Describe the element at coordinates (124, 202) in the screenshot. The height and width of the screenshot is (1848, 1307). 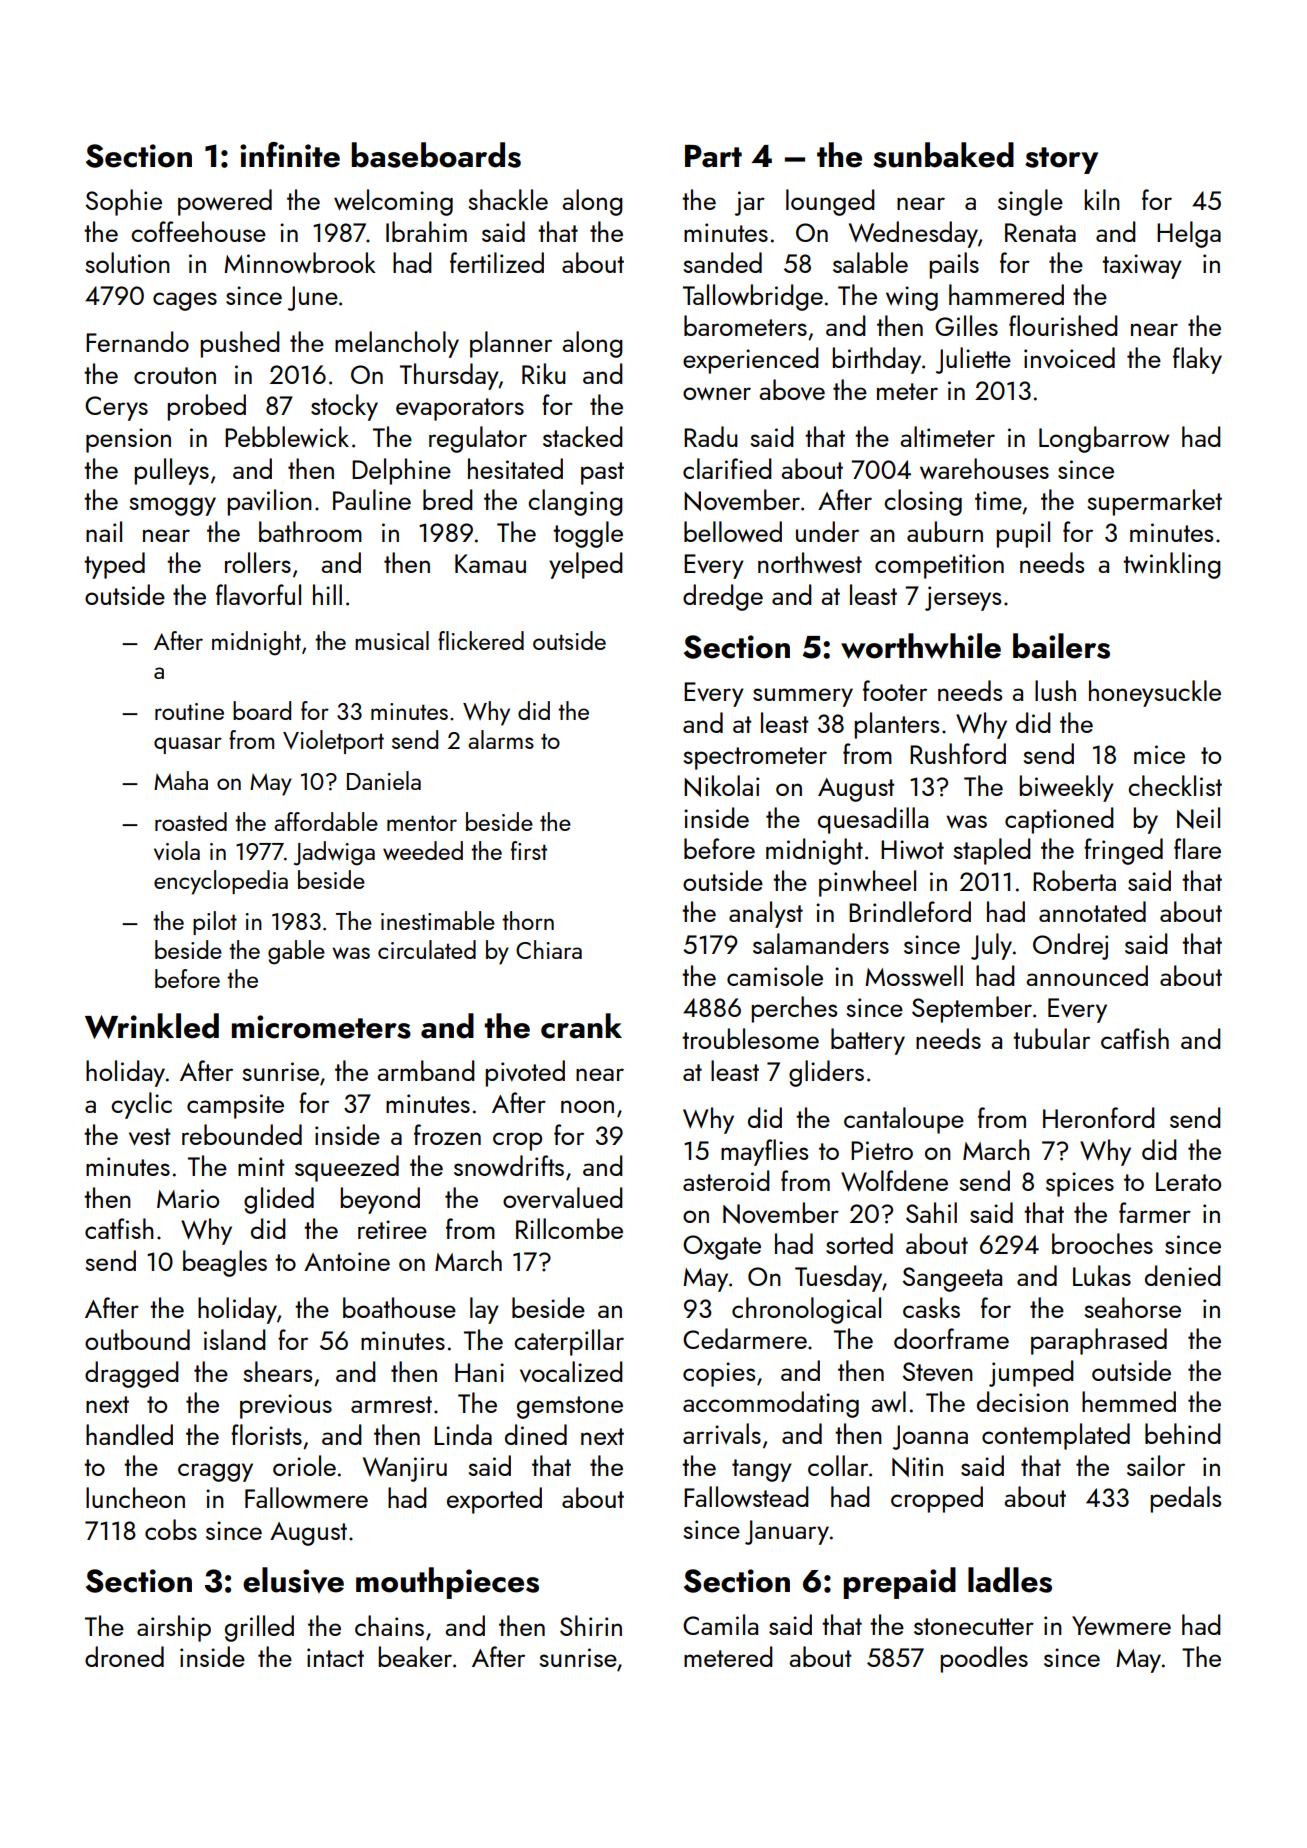
I see `Sophie` at that location.
